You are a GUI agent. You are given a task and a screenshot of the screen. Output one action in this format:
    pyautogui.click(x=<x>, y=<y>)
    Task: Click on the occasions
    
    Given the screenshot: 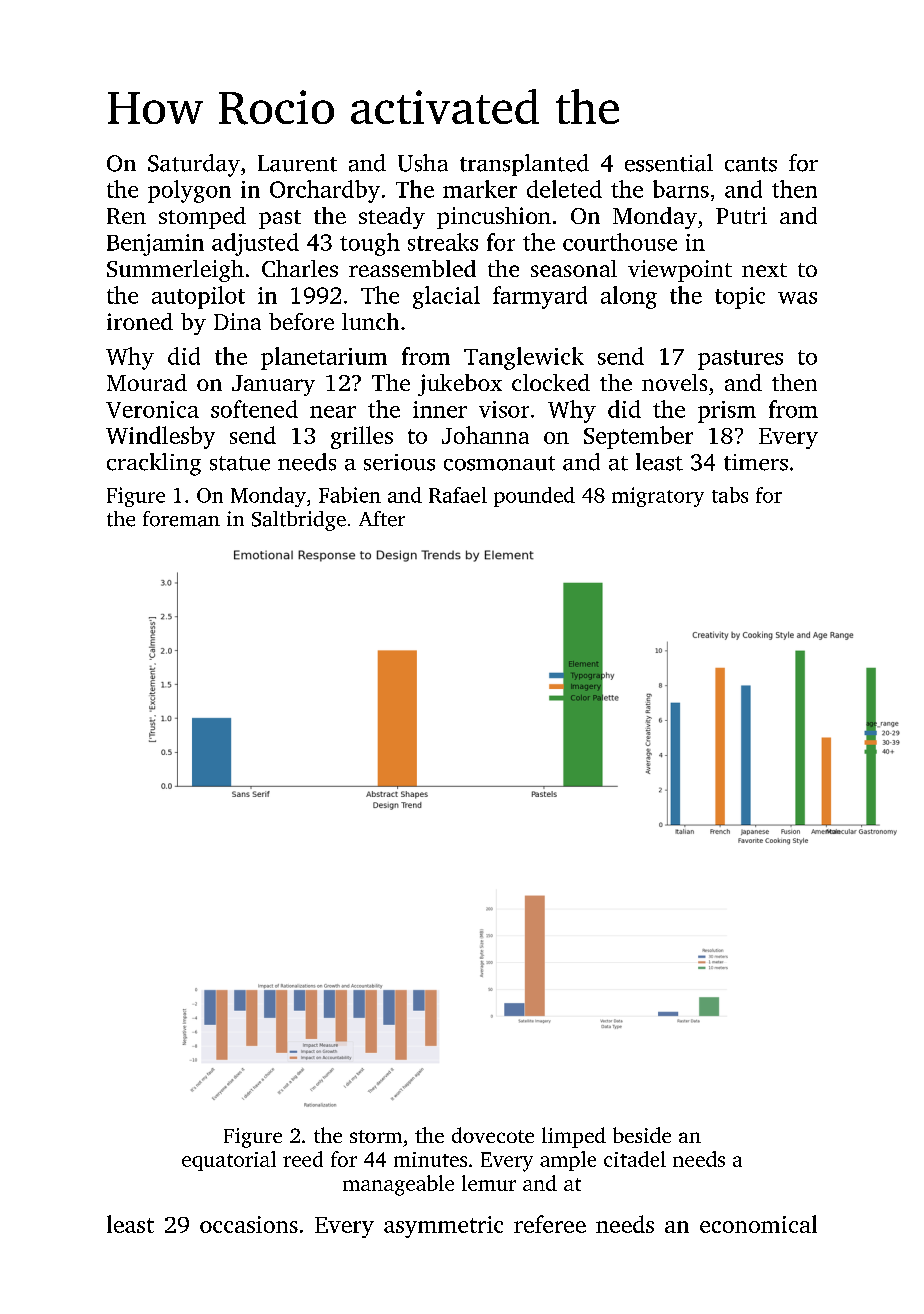 What is the action you would take?
    pyautogui.click(x=249, y=1224)
